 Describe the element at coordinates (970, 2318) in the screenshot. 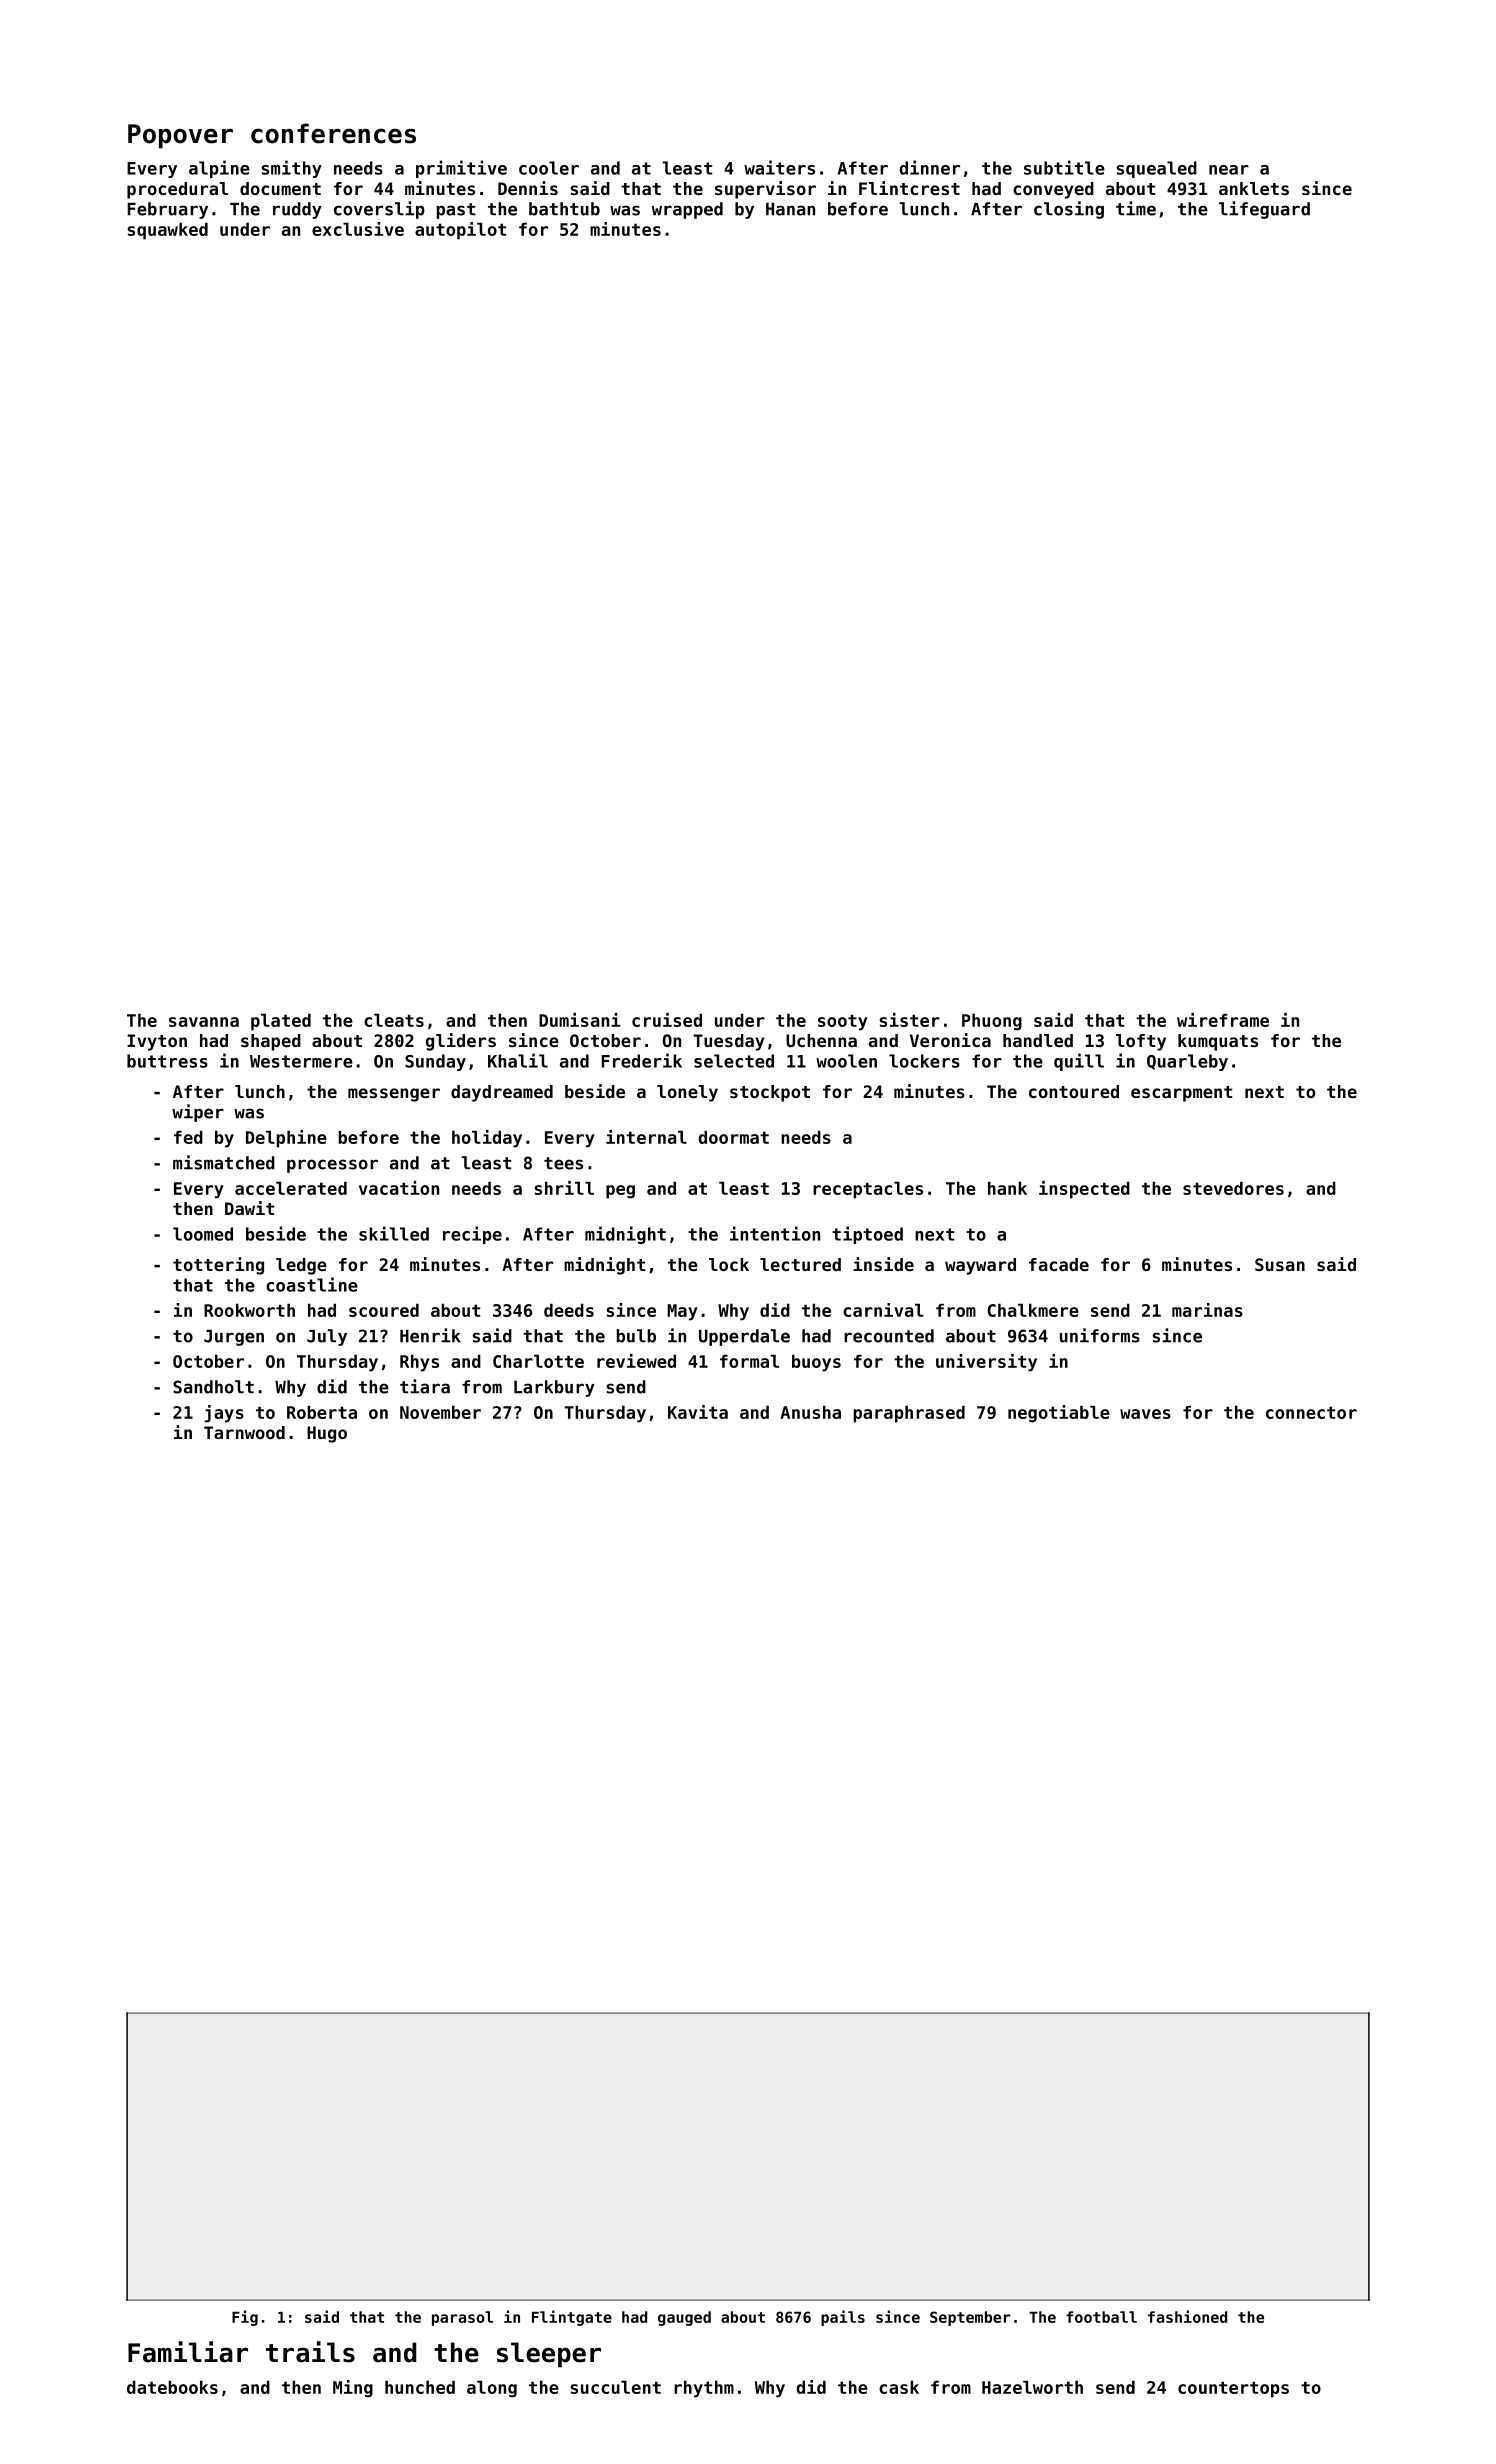

I see `September` at that location.
